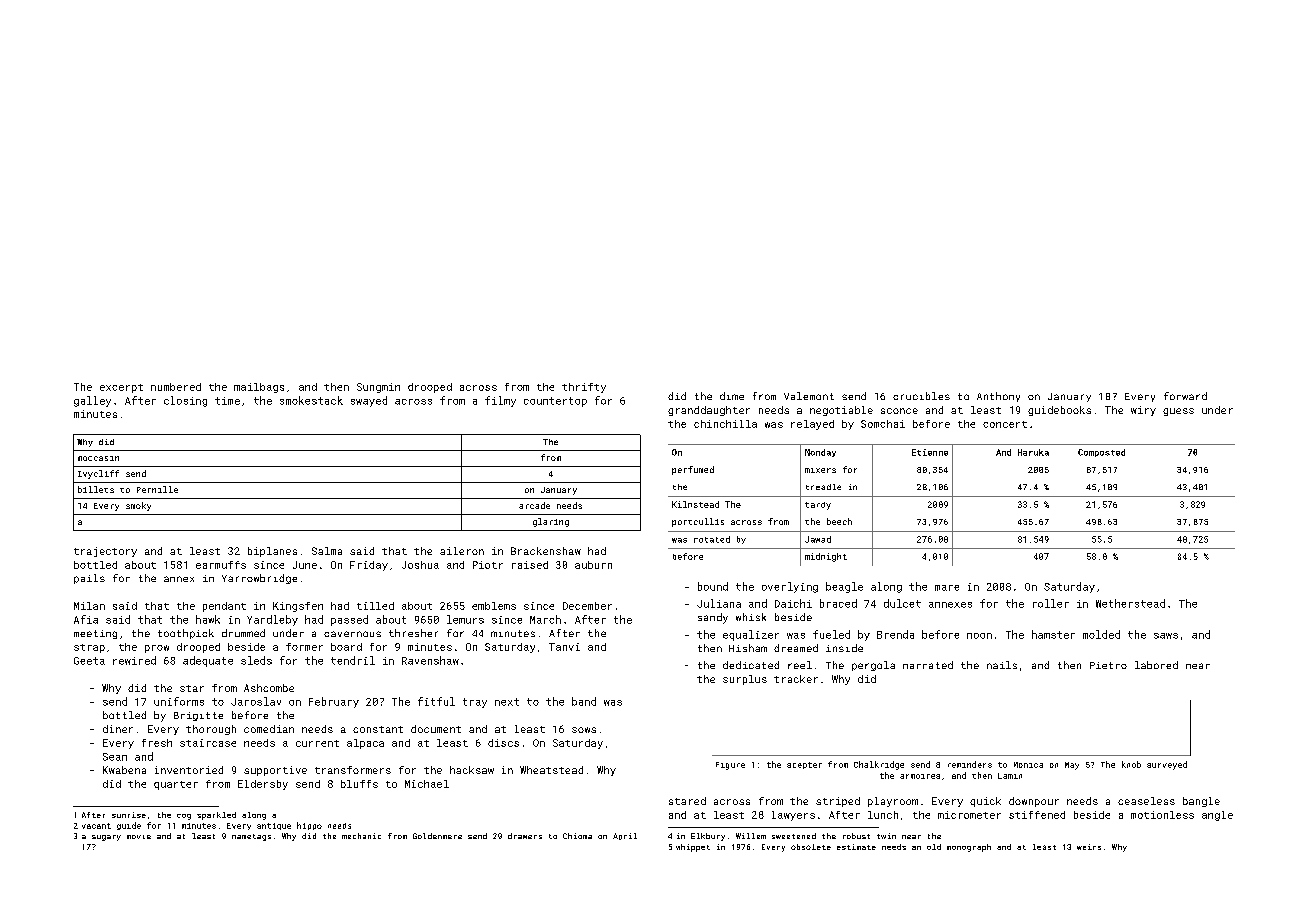 Image resolution: width=1308 pixels, height=924 pixels. Describe the element at coordinates (251, 837) in the image. I see `nametags` at that location.
